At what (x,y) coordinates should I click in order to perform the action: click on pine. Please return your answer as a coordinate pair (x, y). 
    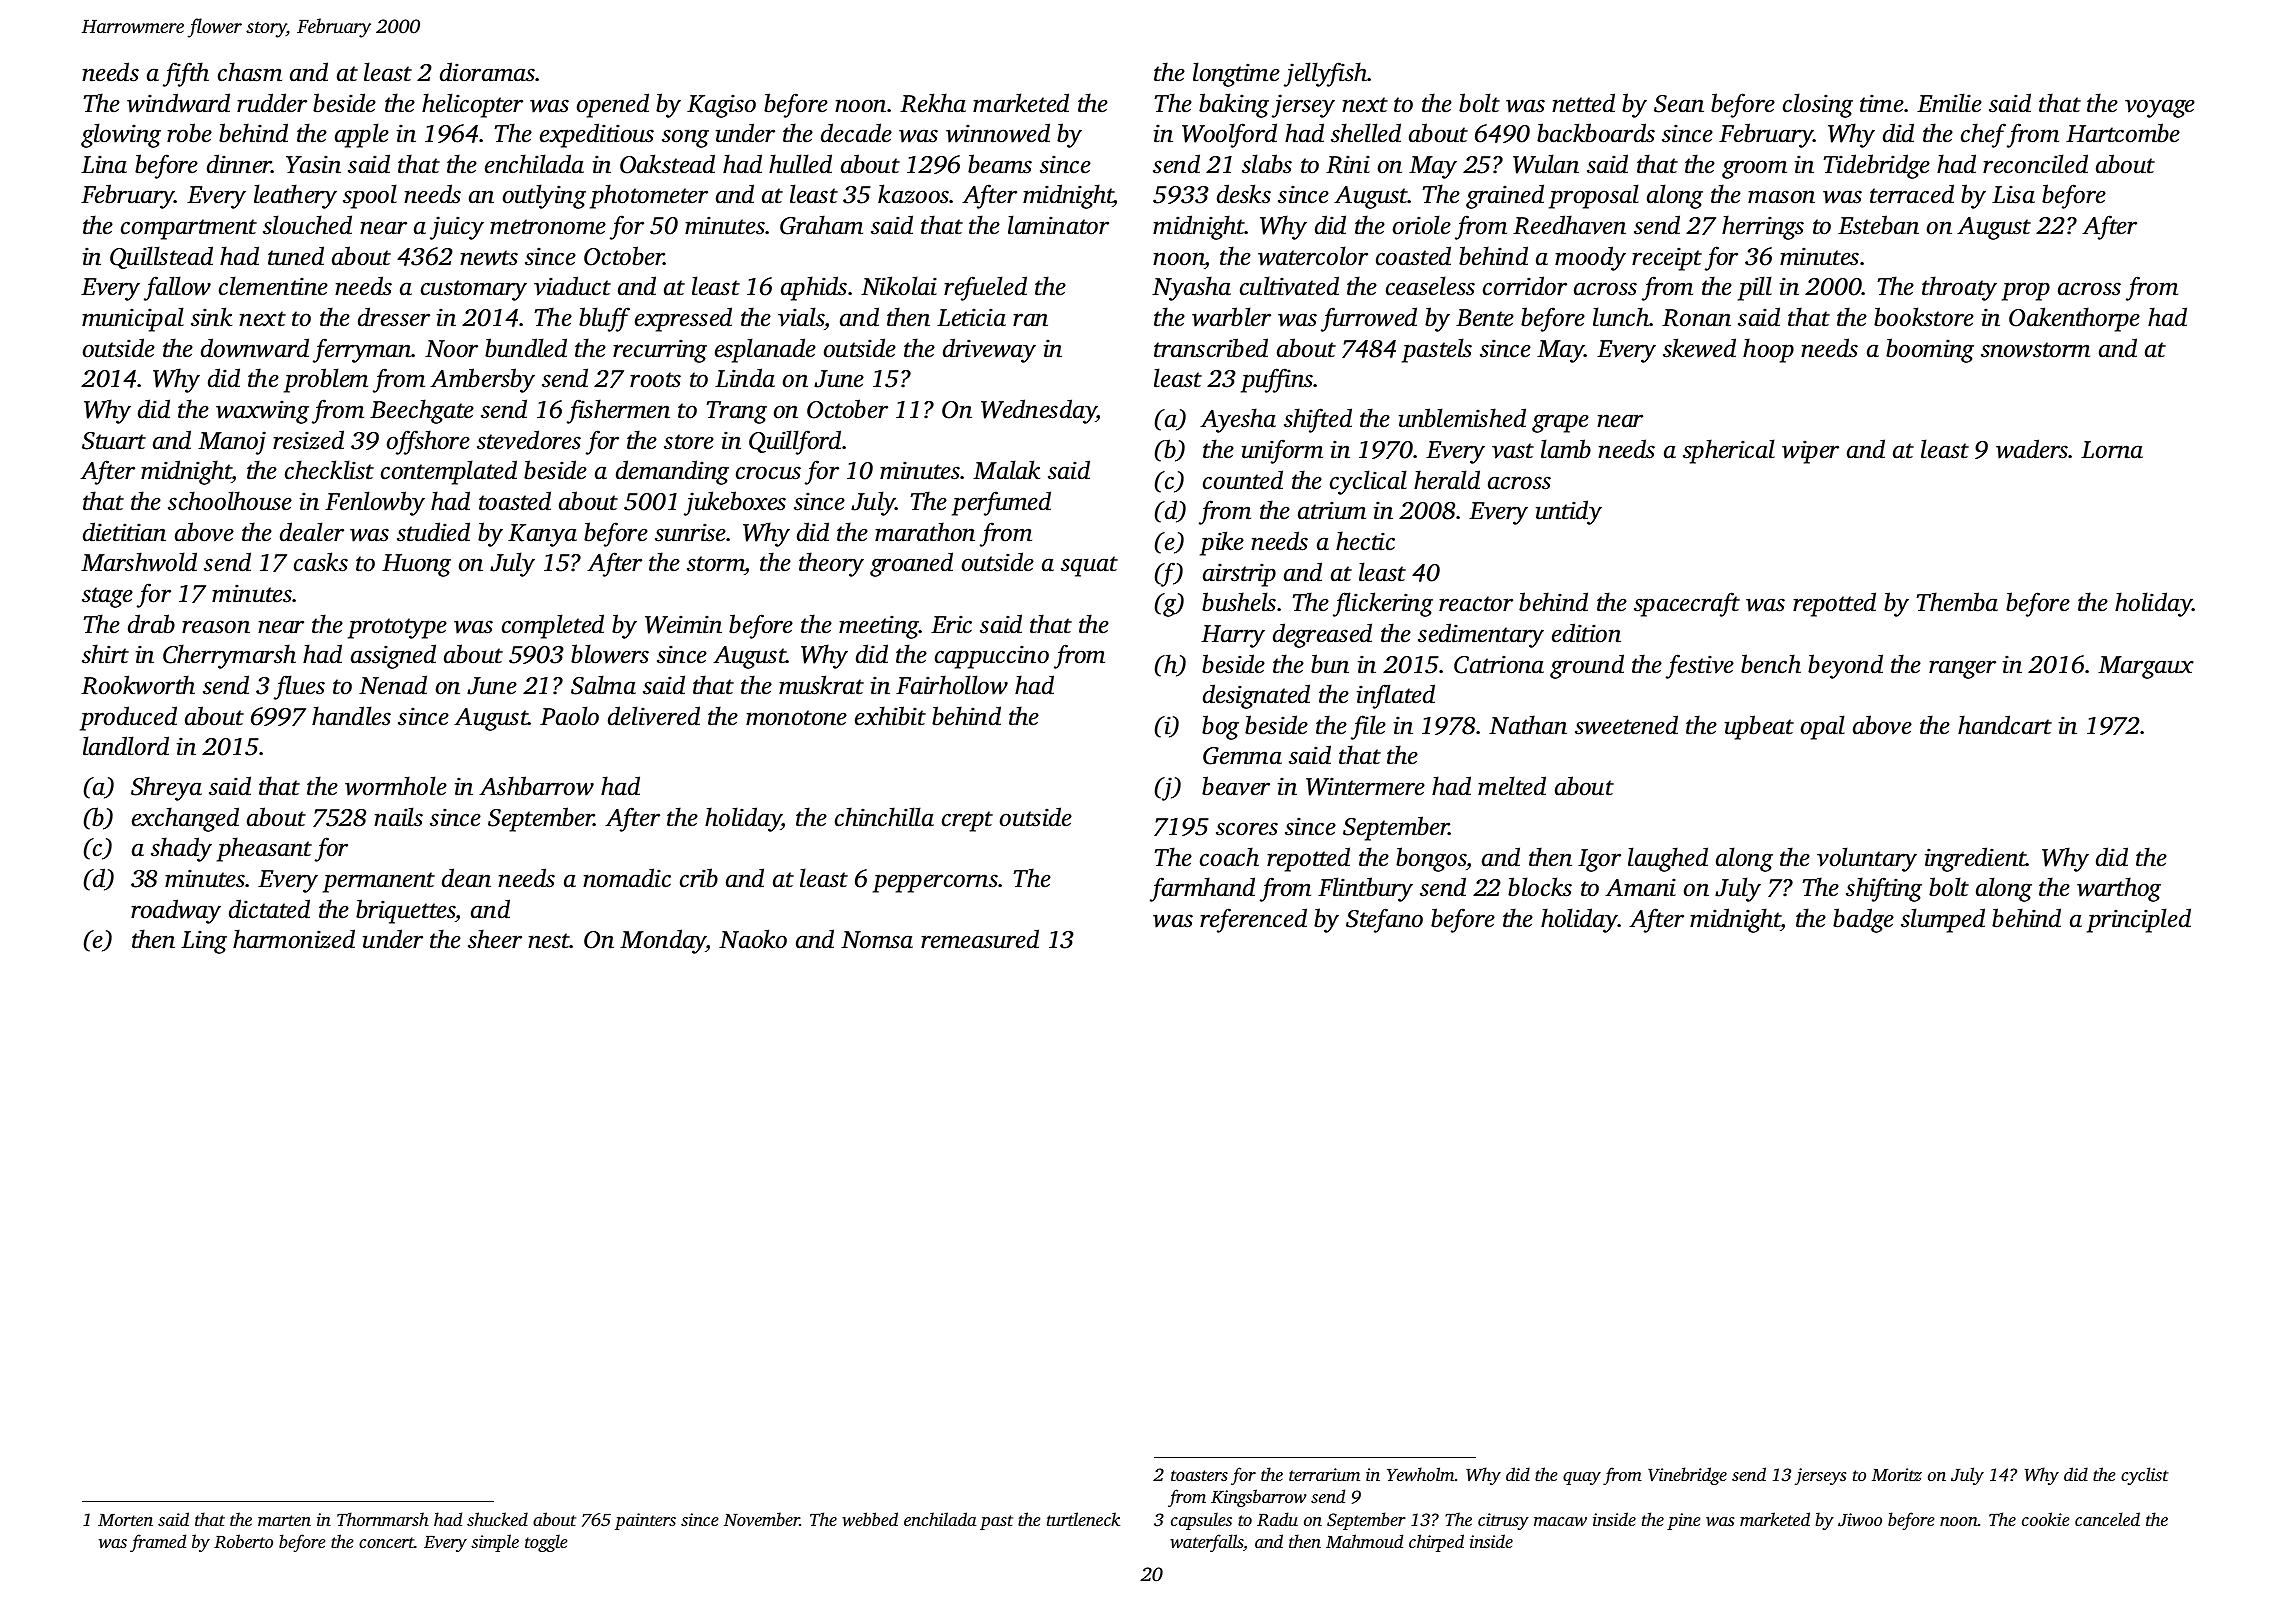
    Looking at the image, I should click on (1683, 1521).
